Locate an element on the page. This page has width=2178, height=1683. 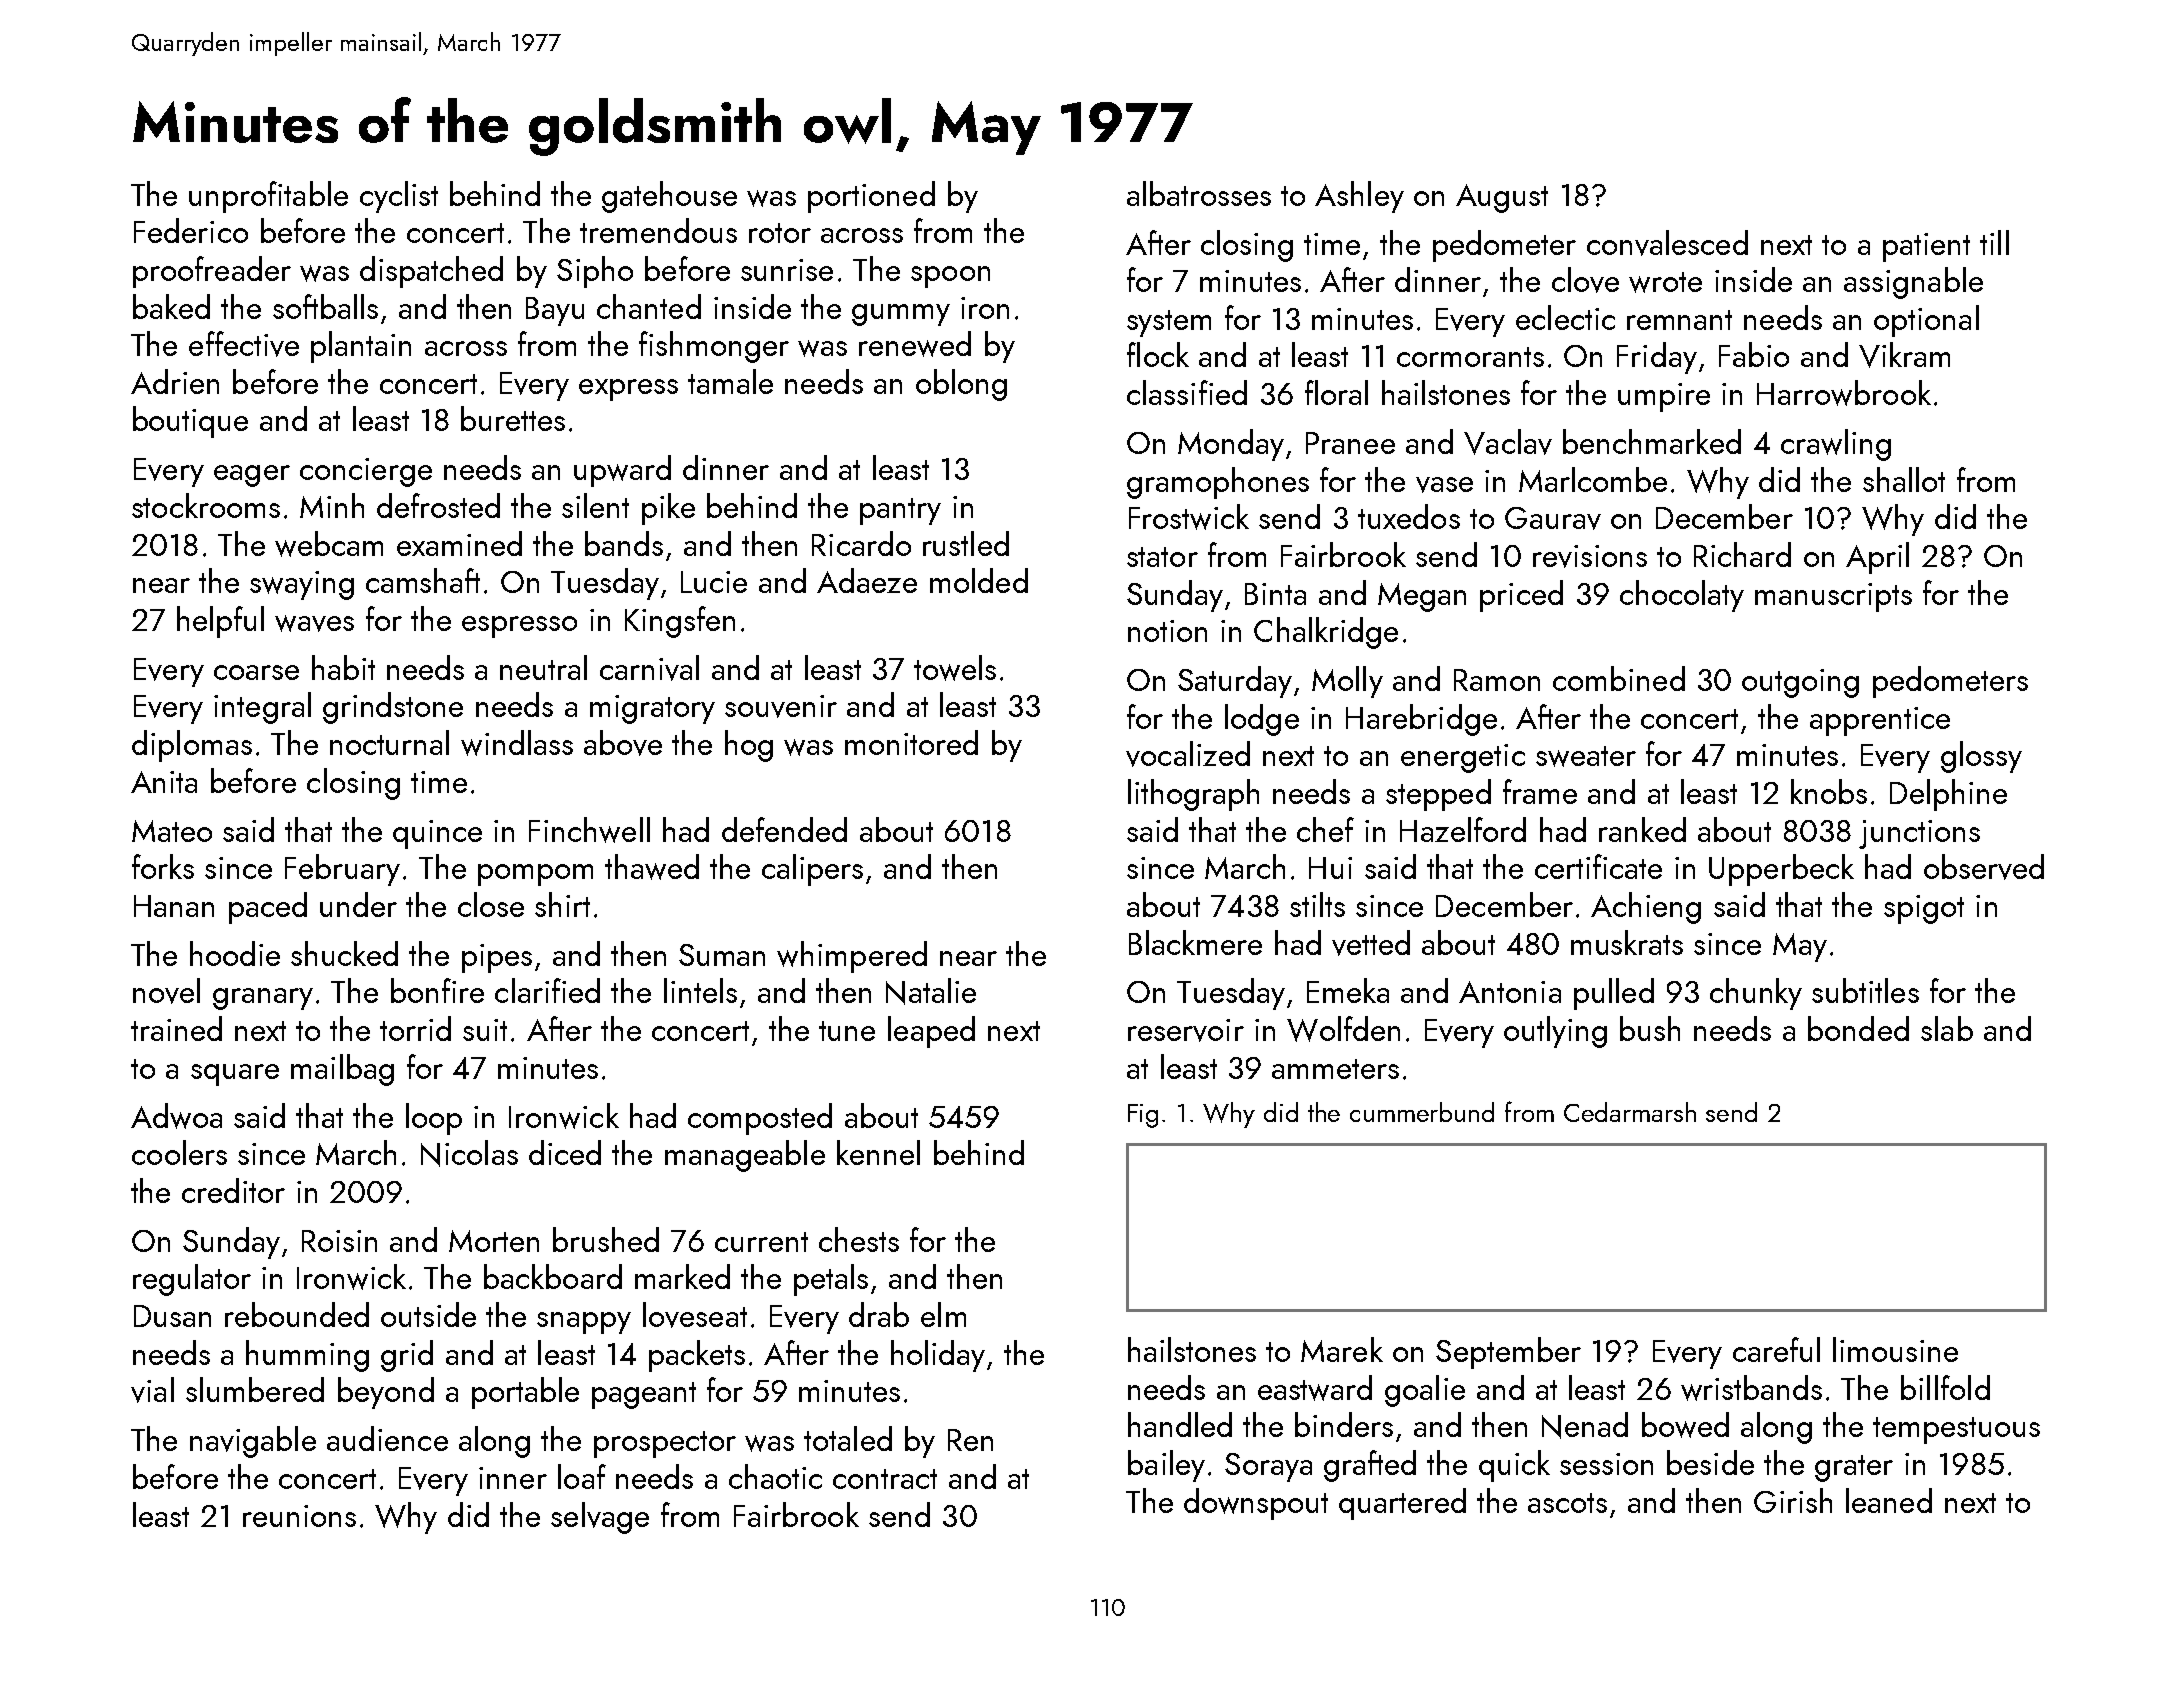
bonded is located at coordinates (1858, 1028).
